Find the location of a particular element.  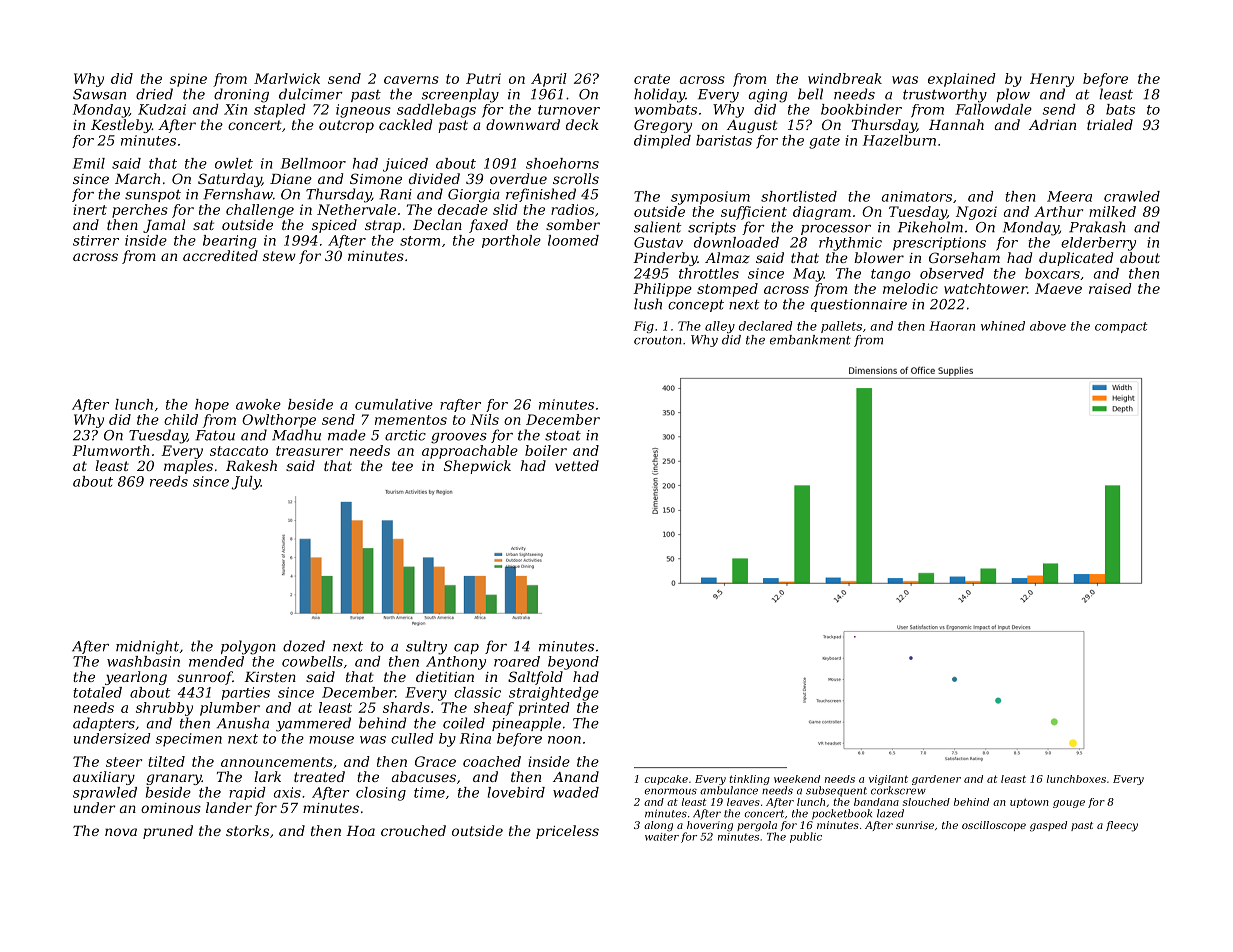

raised is located at coordinates (1110, 288).
